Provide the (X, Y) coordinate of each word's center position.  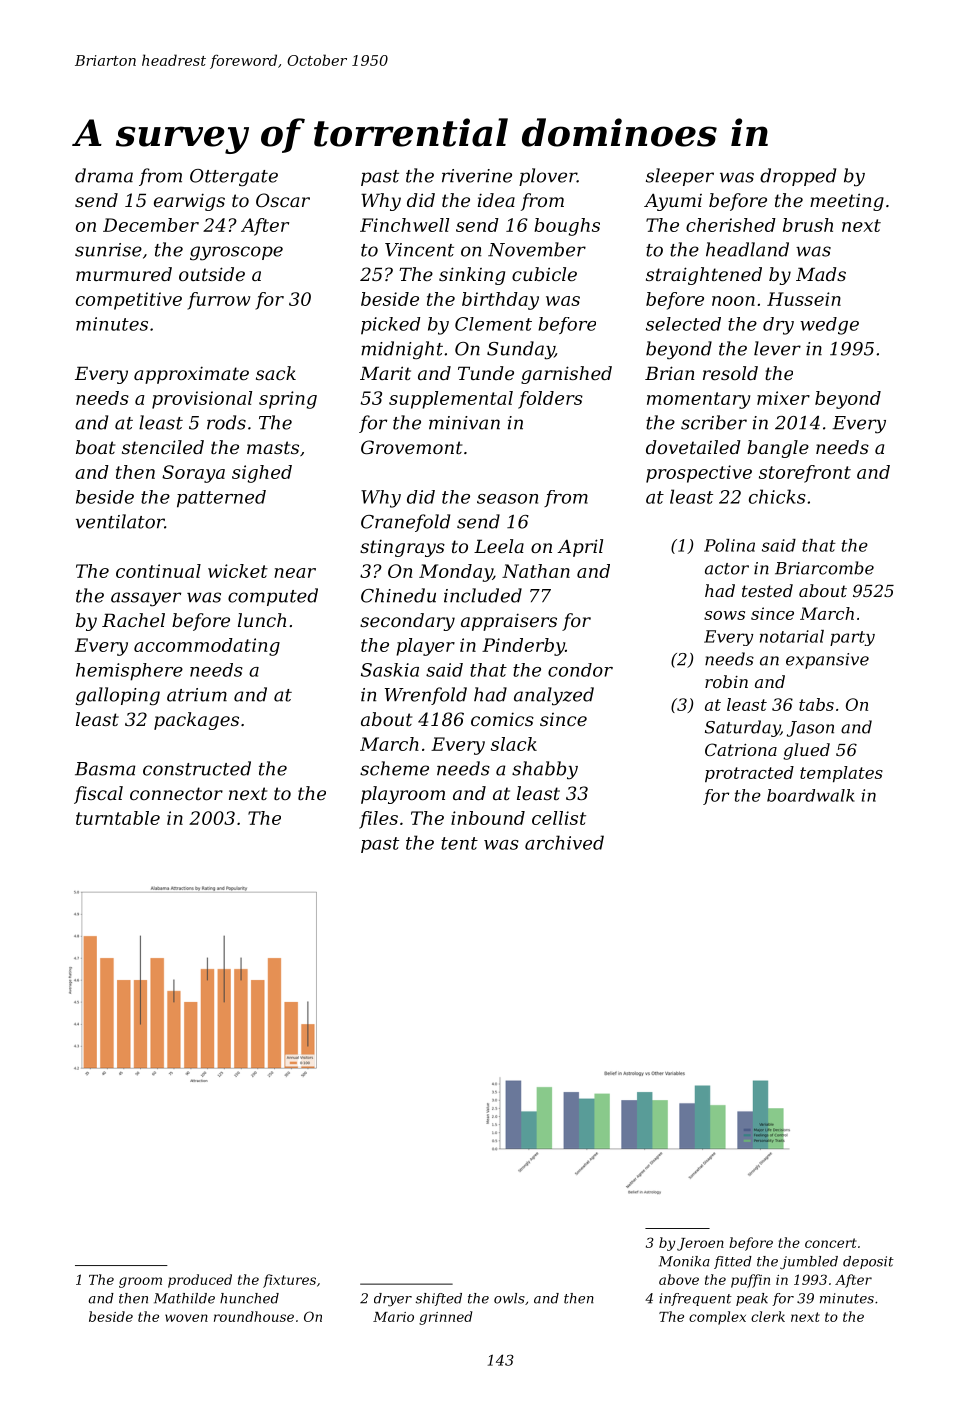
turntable (118, 818)
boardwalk (811, 795)
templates (841, 774)
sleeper (680, 177)
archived (564, 842)
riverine (477, 176)
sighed (262, 474)
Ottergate (234, 178)
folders (550, 400)
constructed (197, 768)
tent (459, 843)
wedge (829, 326)
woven (186, 1318)
